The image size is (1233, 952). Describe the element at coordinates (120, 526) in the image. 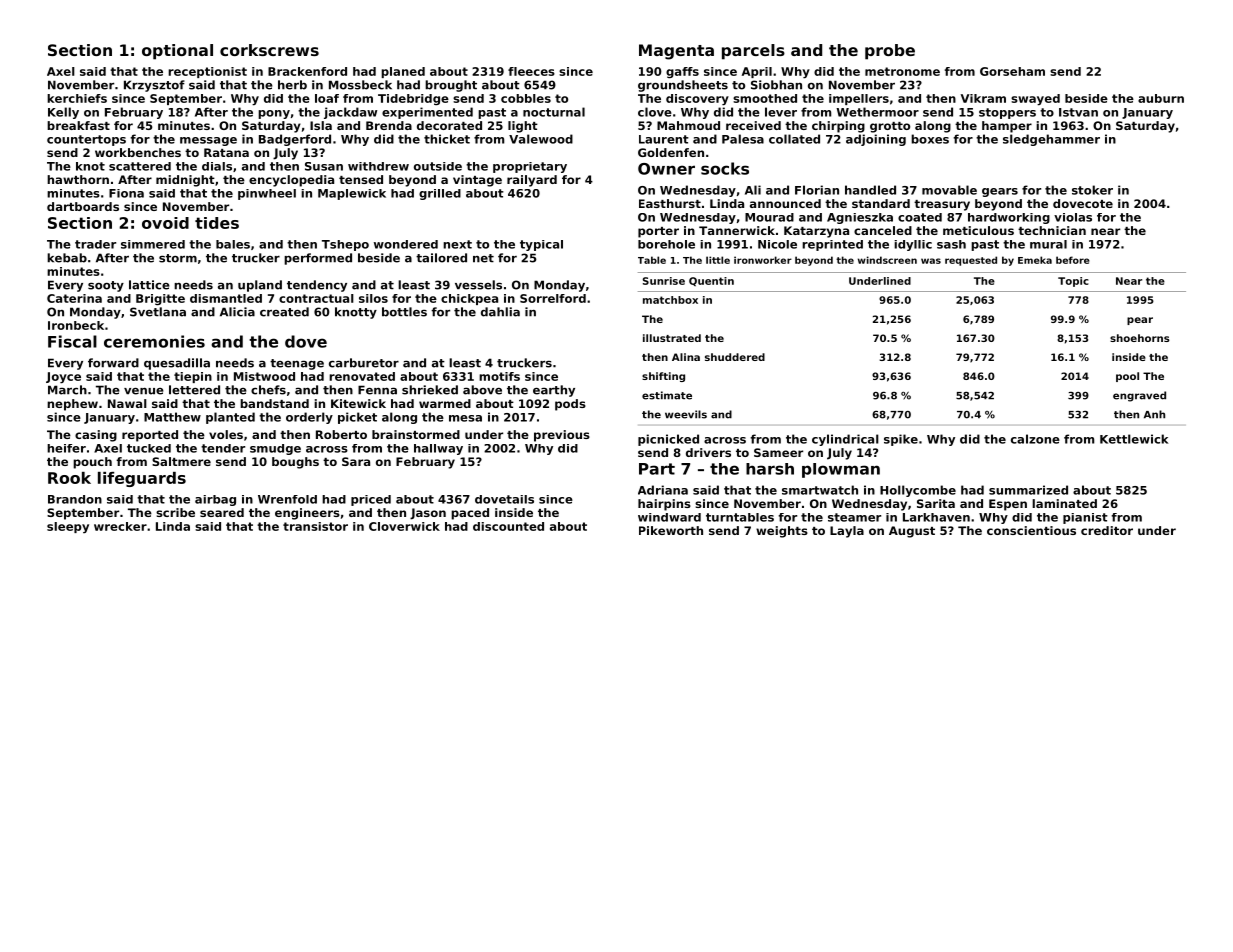

I see `wrecker` at that location.
